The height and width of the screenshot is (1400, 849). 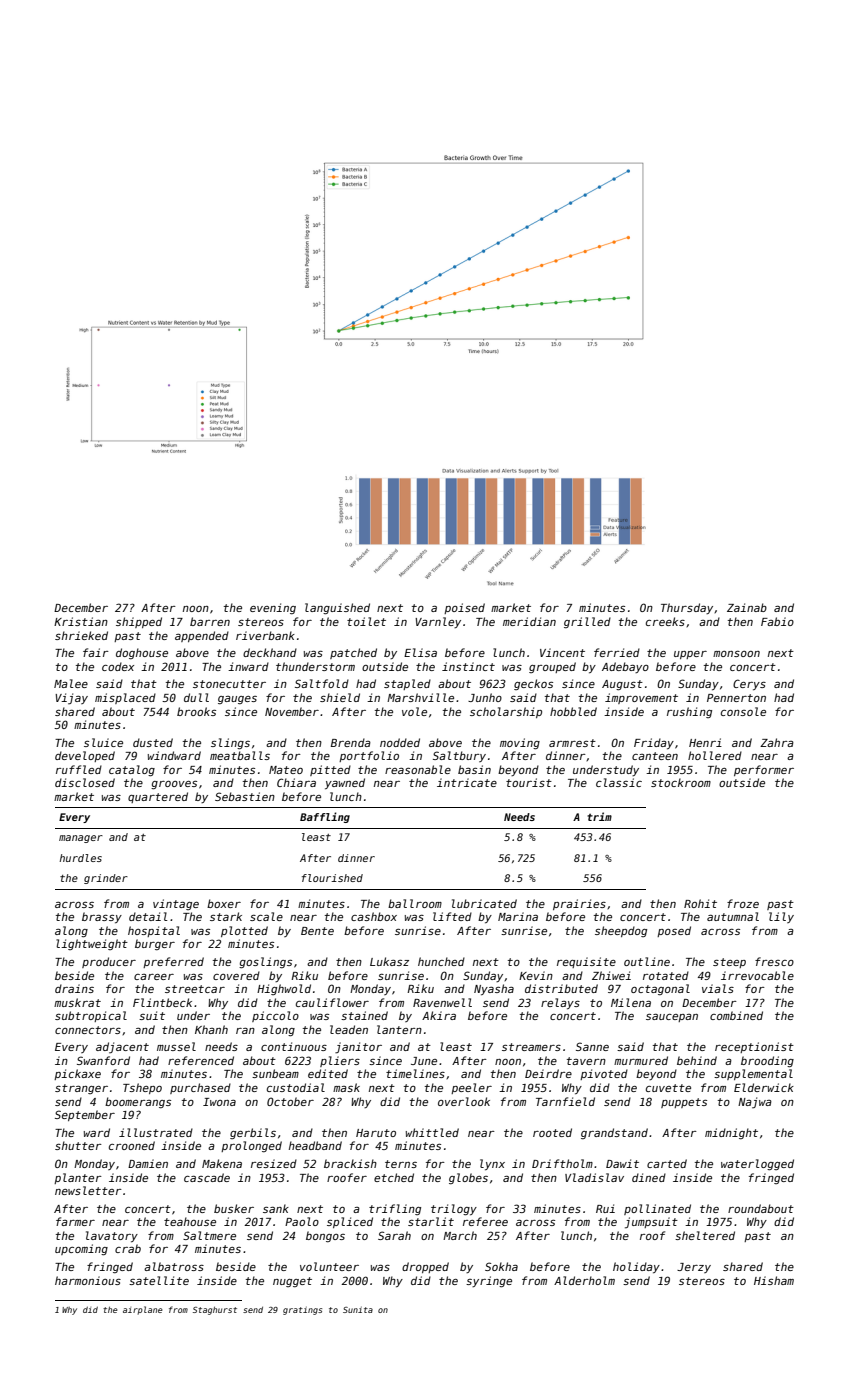 What do you see at coordinates (464, 608) in the screenshot?
I see `poised` at bounding box center [464, 608].
